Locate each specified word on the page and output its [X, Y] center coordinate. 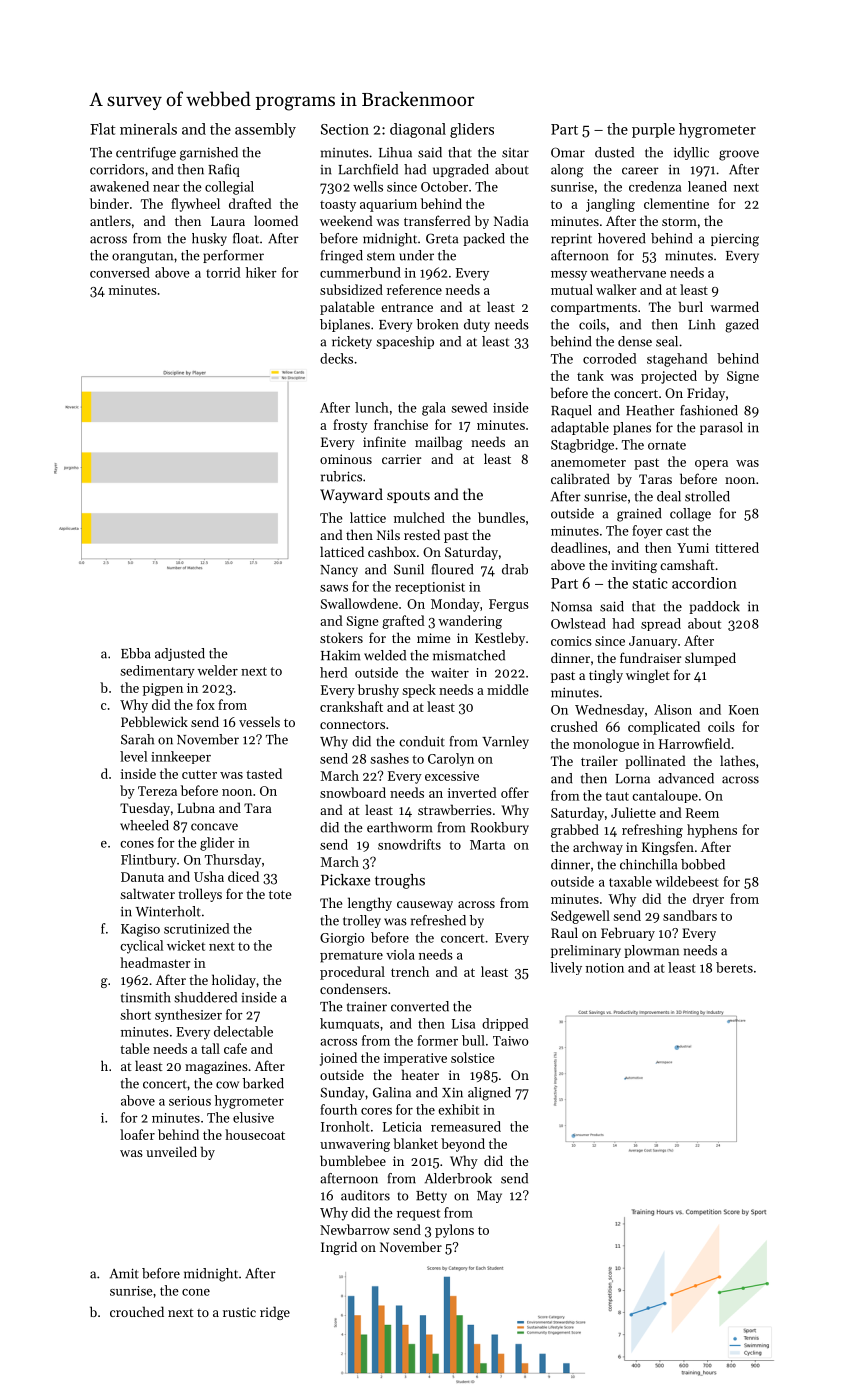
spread [661, 624]
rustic [239, 1312]
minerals [148, 129]
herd [333, 672]
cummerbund [360, 272]
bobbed [703, 864]
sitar [515, 153]
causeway [425, 906]
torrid [223, 272]
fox [206, 704]
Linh [701, 324]
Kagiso [140, 930]
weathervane [628, 272]
